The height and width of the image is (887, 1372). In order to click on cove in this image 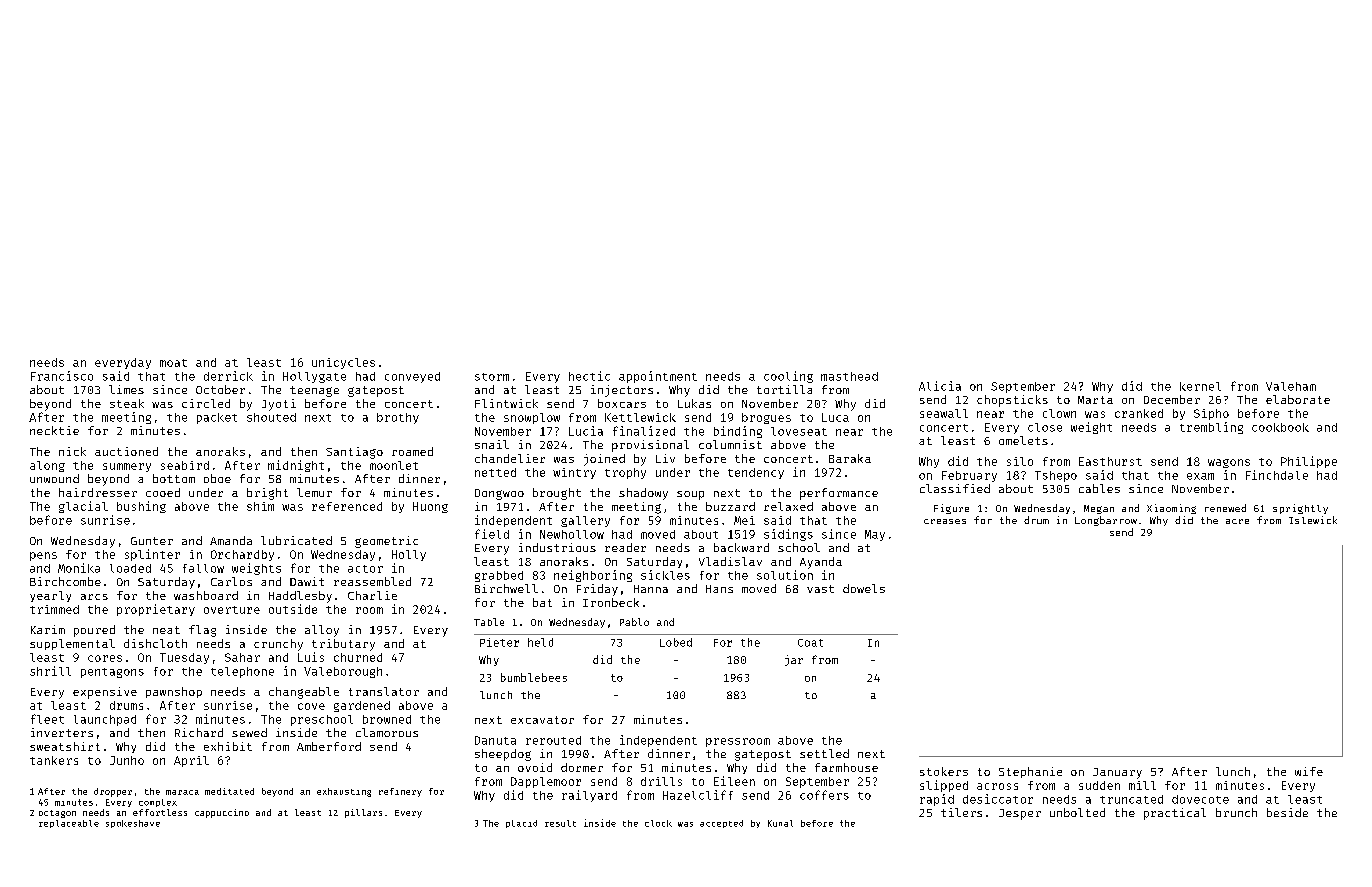, I will do `click(311, 706)`.
